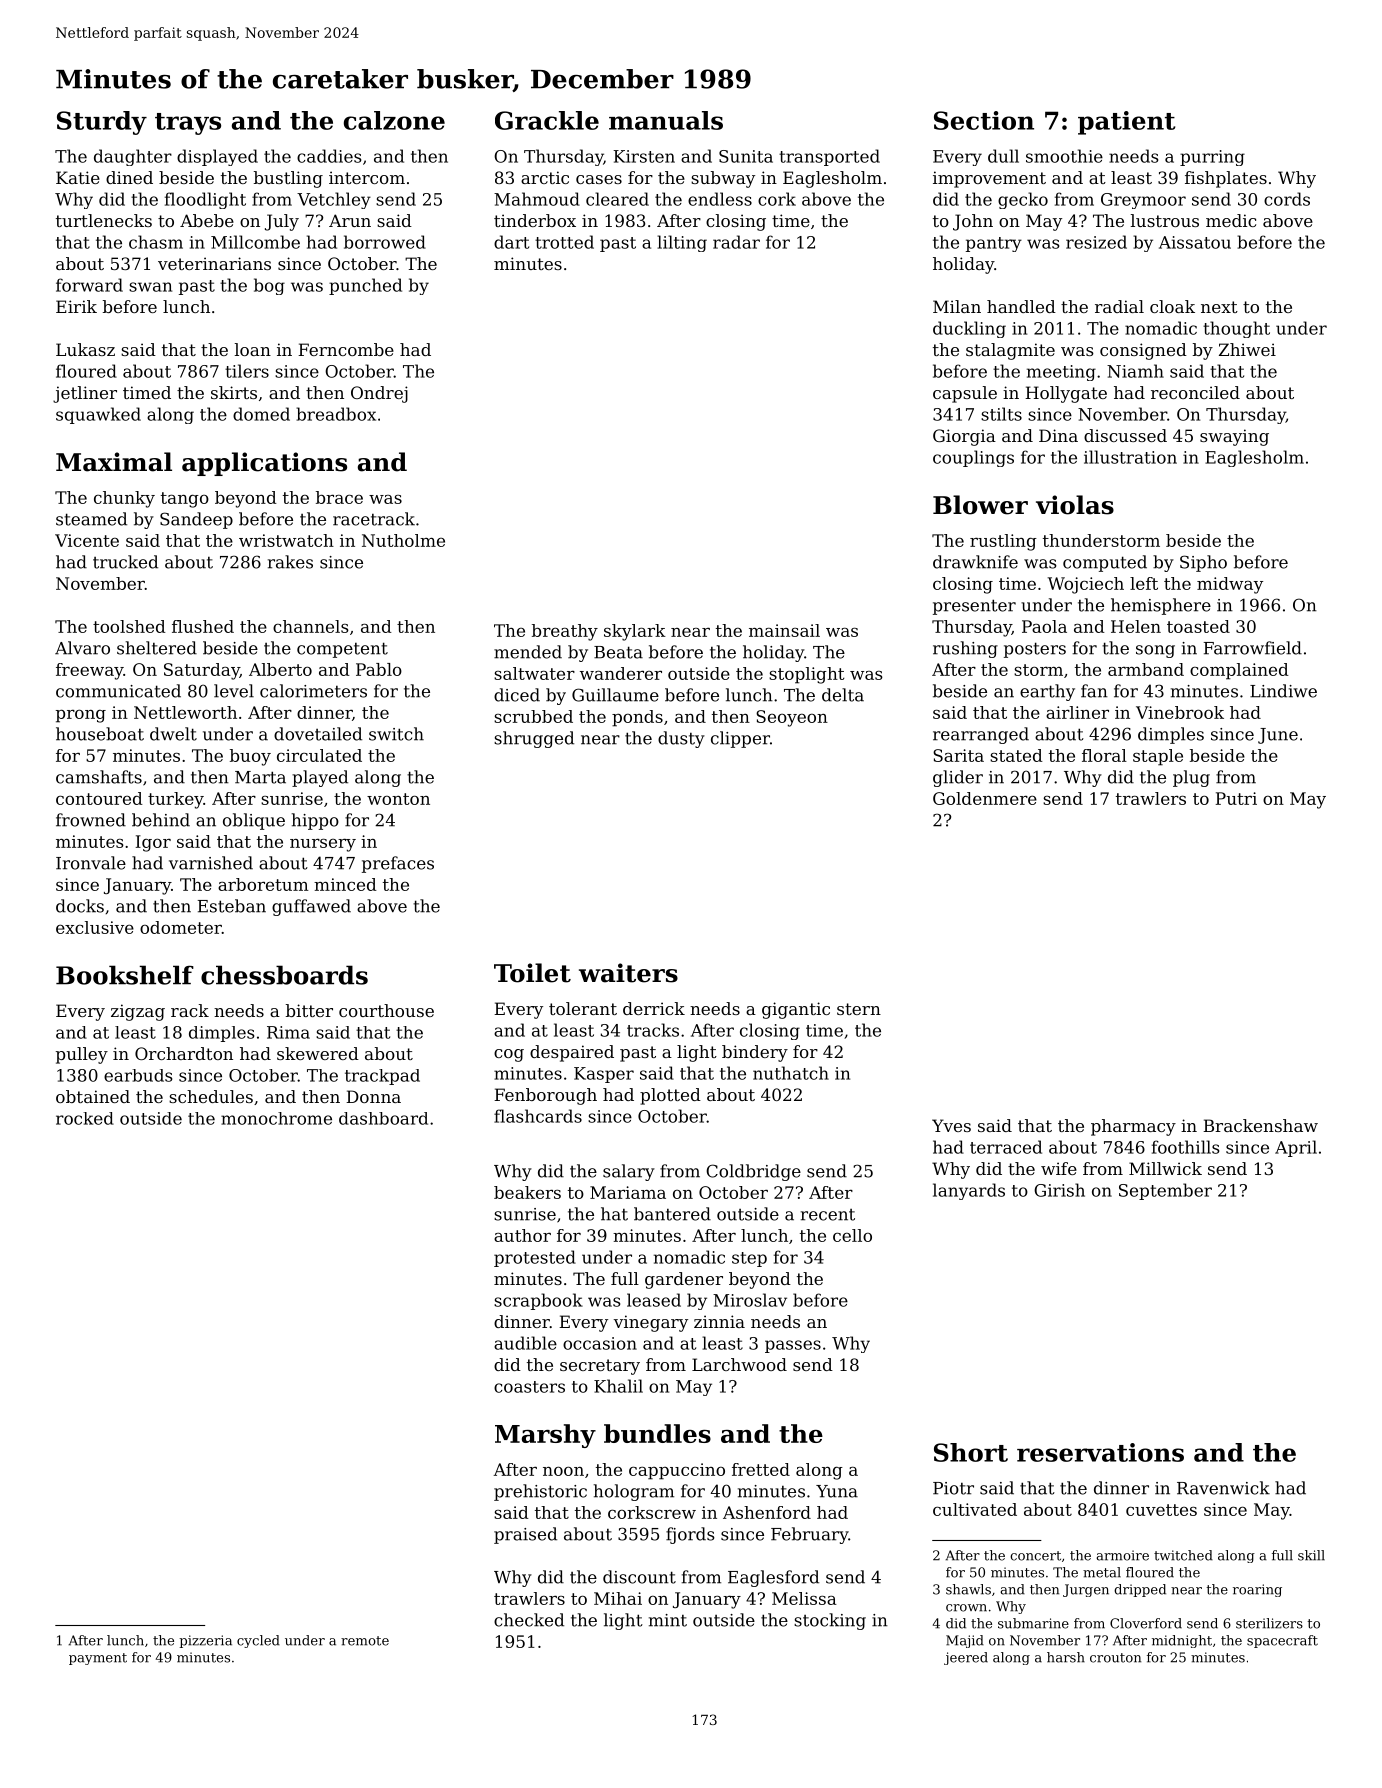 This screenshot has width=1382, height=1788. I want to click on remote, so click(365, 1641).
